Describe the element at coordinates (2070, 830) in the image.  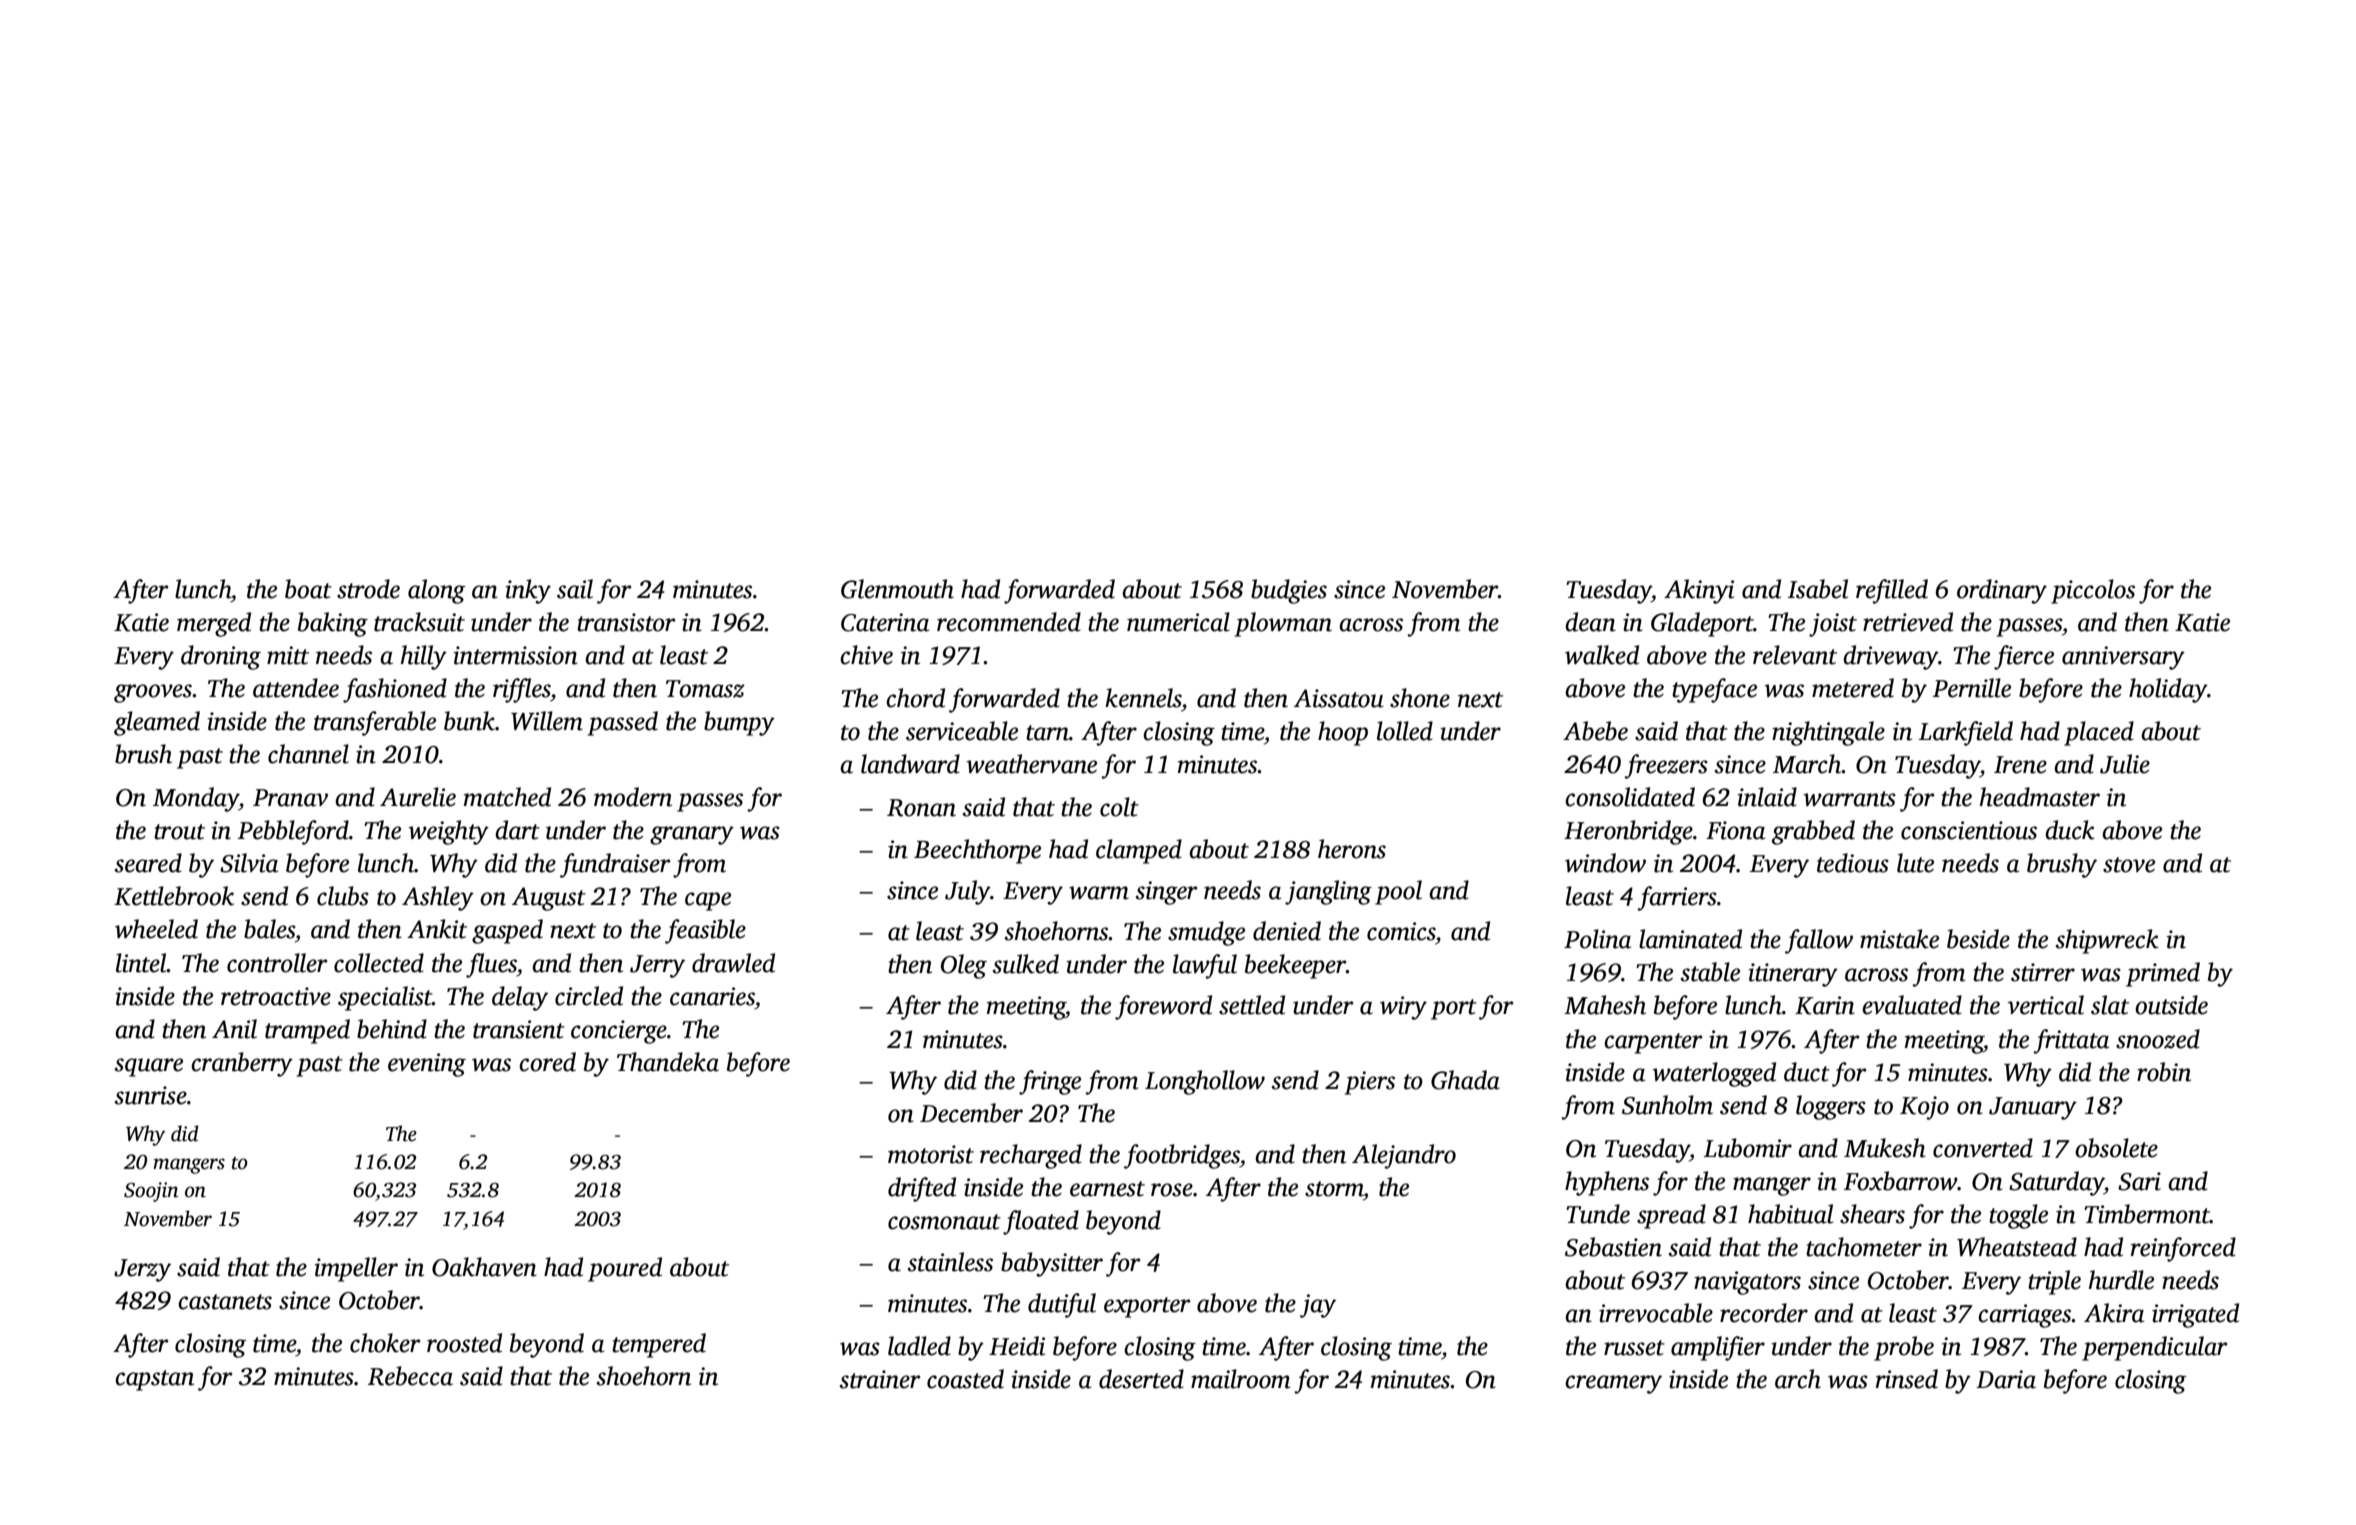
I see `duck` at that location.
